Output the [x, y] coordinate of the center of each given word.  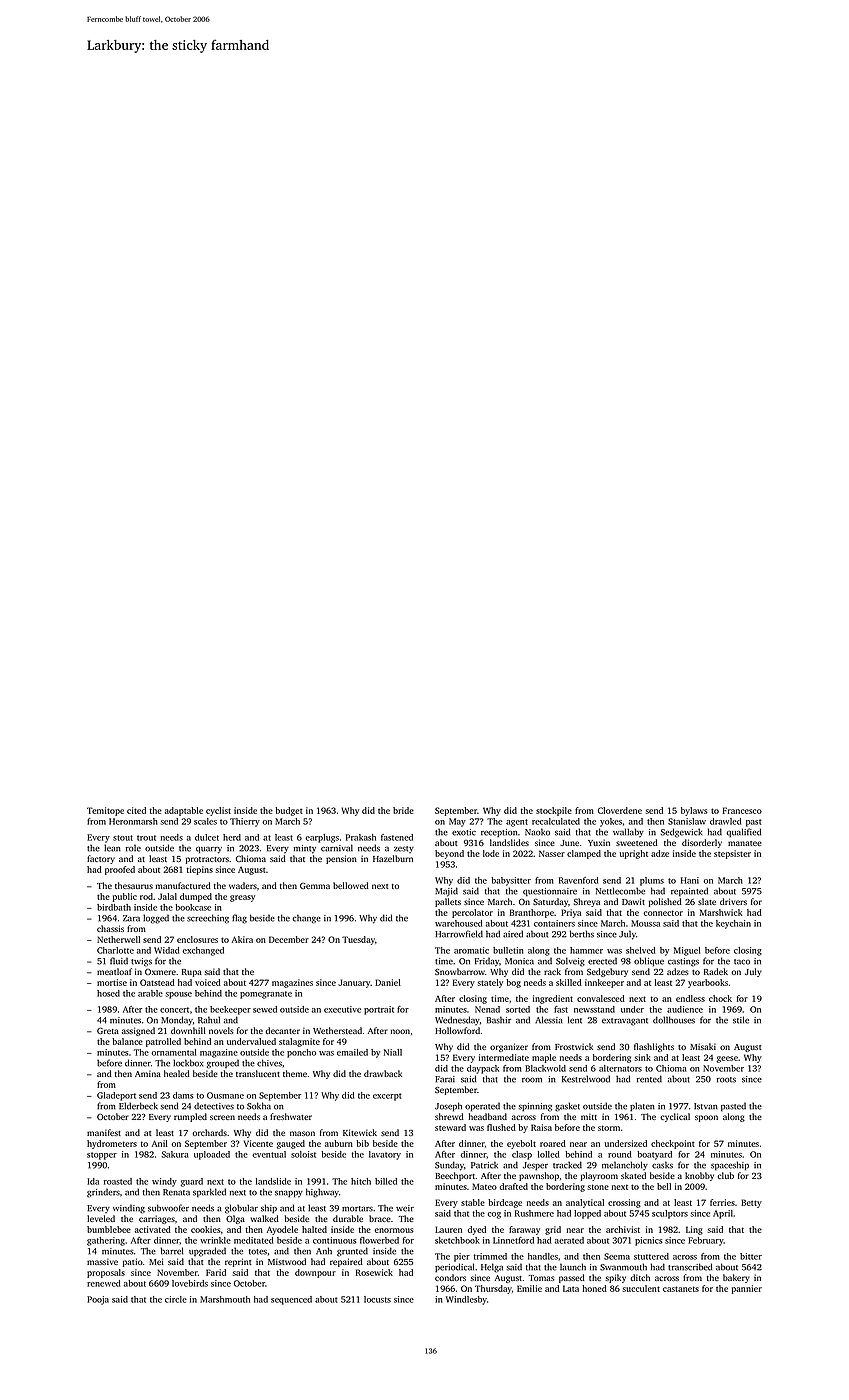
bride [403, 810]
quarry [209, 850]
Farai [445, 1079]
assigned [138, 1031]
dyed [476, 1230]
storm [609, 1128]
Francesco [742, 810]
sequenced [291, 1300]
